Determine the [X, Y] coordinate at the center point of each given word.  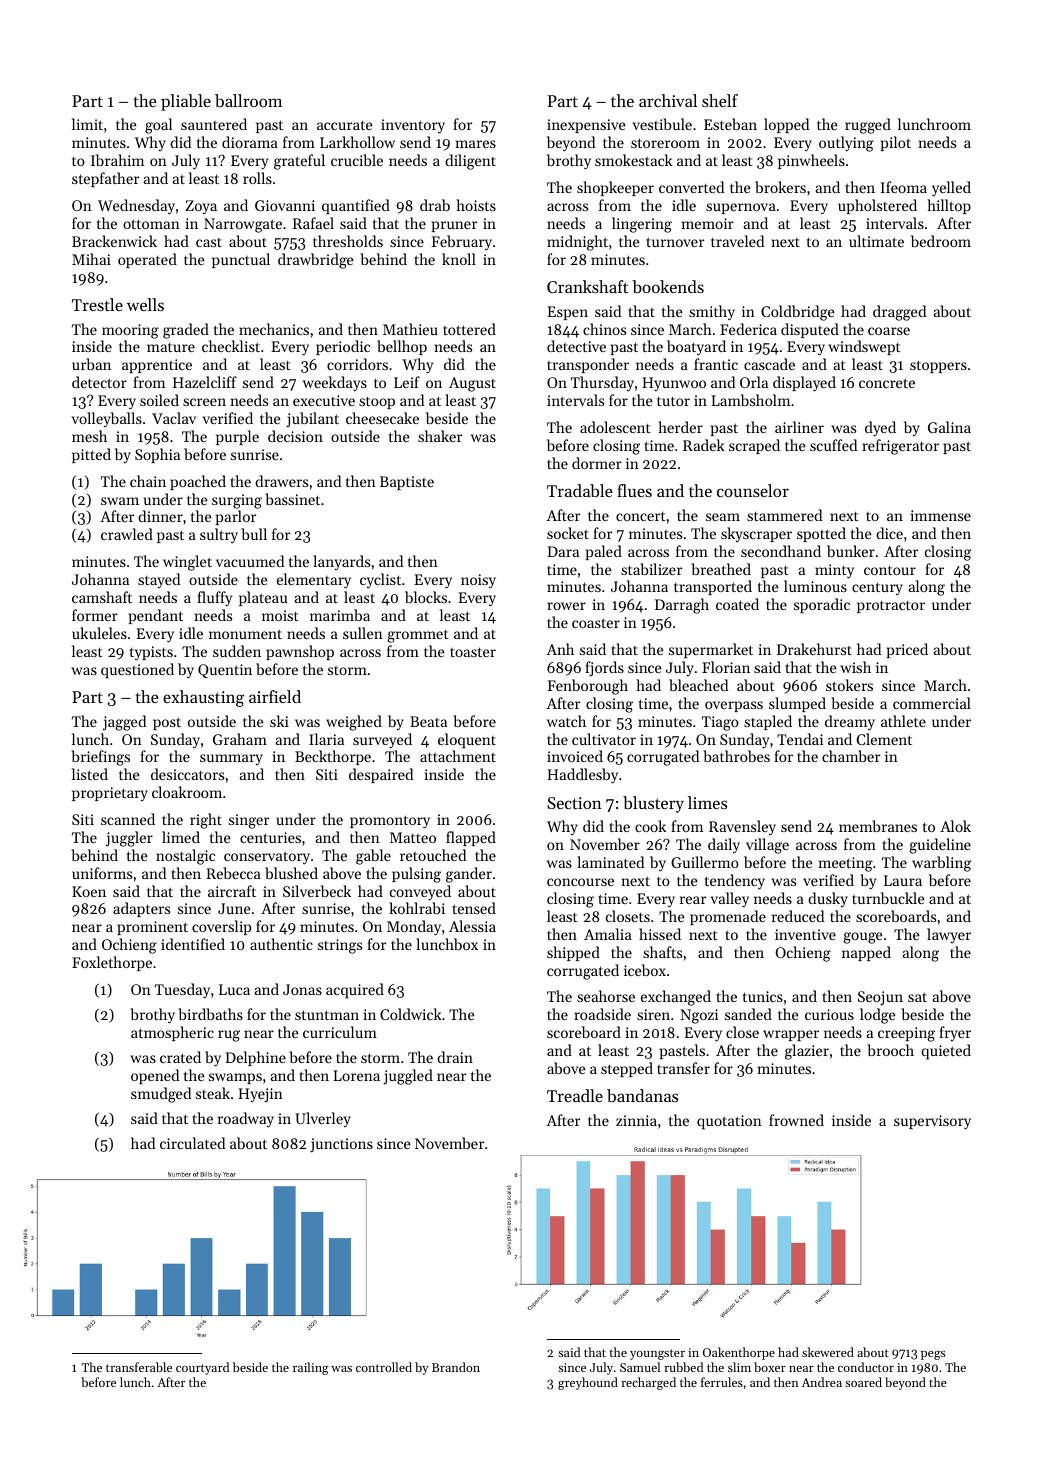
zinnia [636, 1120]
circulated [192, 1143]
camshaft [102, 597]
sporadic [822, 605]
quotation [729, 1122]
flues [634, 490]
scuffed [833, 445]
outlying [846, 144]
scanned [128, 819]
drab [435, 205]
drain [455, 1057]
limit [87, 124]
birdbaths [210, 1014]
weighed [354, 723]
